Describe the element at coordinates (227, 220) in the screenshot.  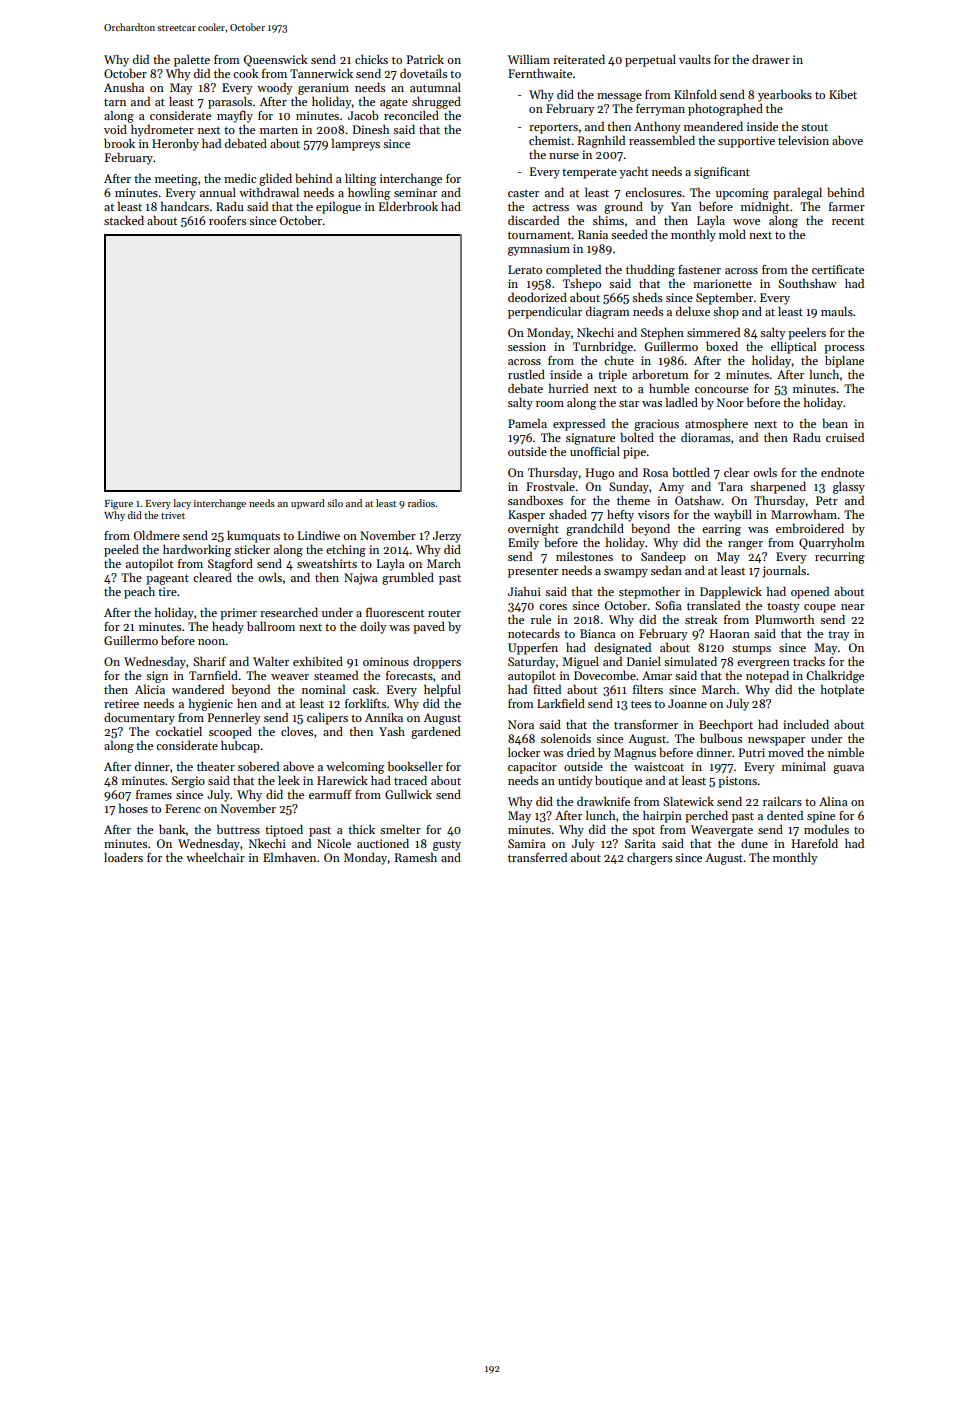
I see `roofers` at that location.
